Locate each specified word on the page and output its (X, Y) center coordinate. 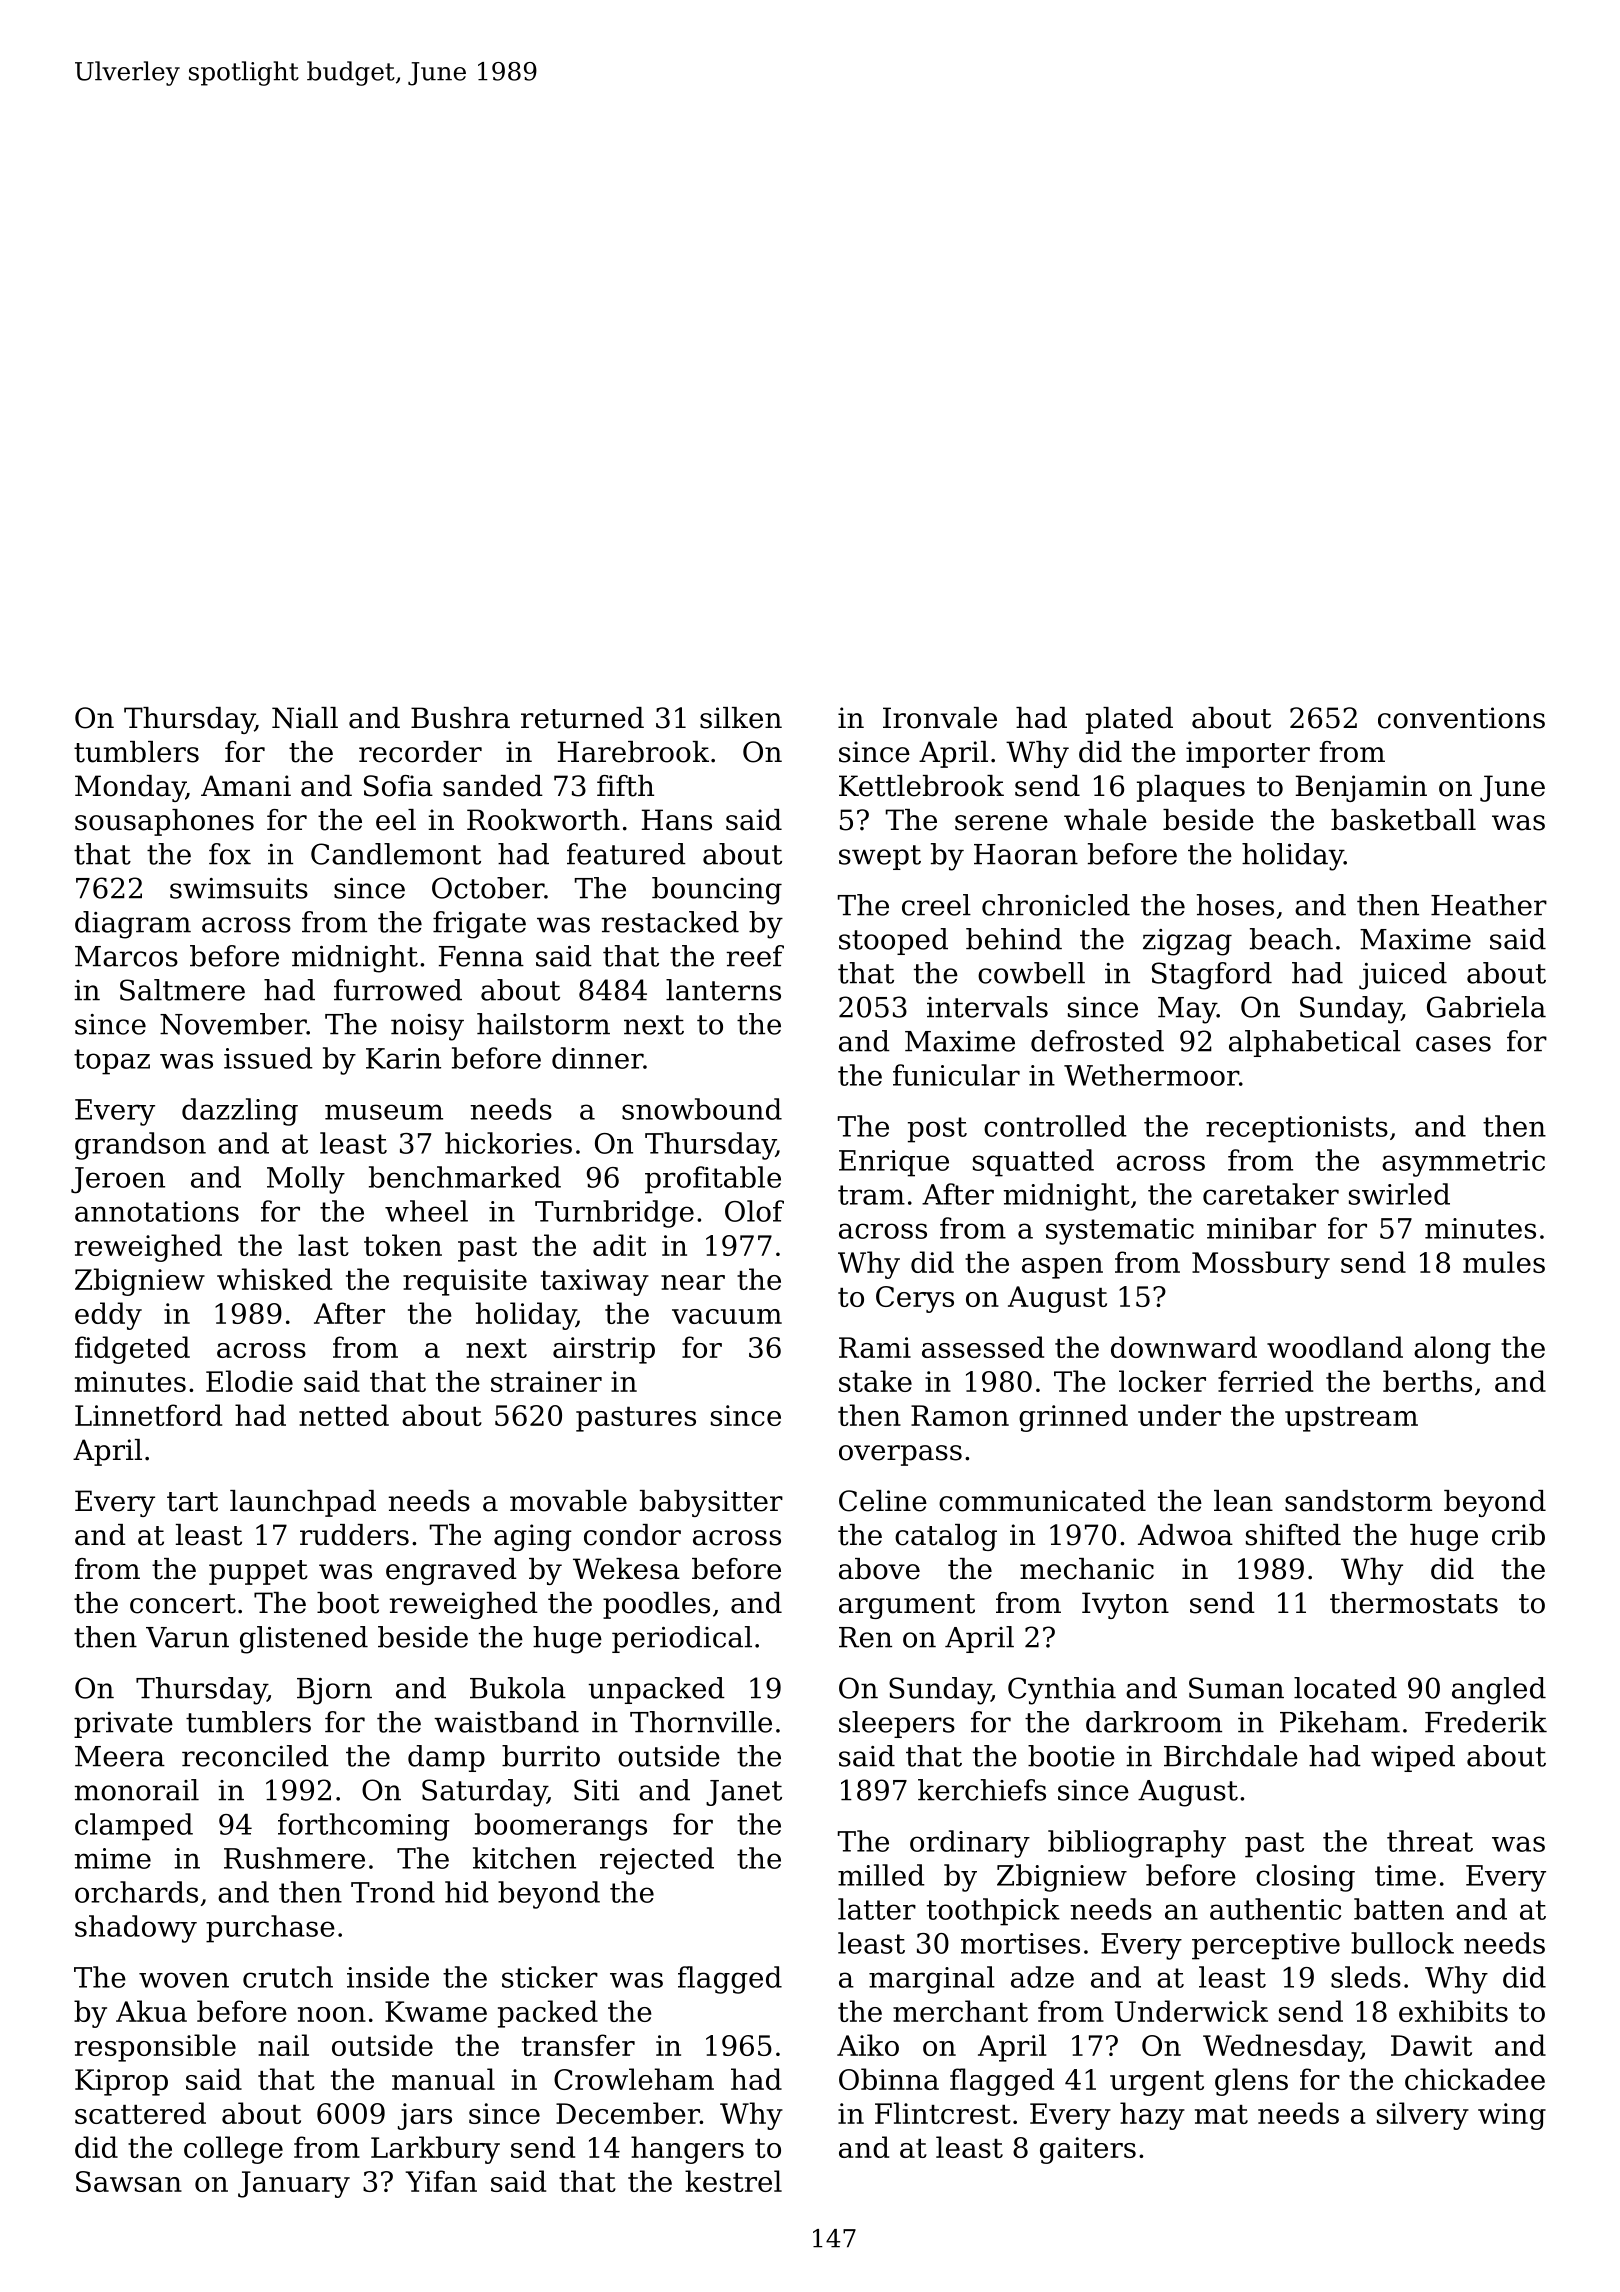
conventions (1461, 718)
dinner (597, 1058)
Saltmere (182, 990)
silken (741, 718)
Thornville (701, 1722)
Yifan (441, 2181)
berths (1427, 1381)
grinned (1073, 1418)
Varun (187, 1637)
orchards (136, 1892)
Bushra (460, 718)
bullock (1402, 1943)
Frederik (1486, 1722)
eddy (108, 1316)
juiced (1403, 976)
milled (881, 1875)
